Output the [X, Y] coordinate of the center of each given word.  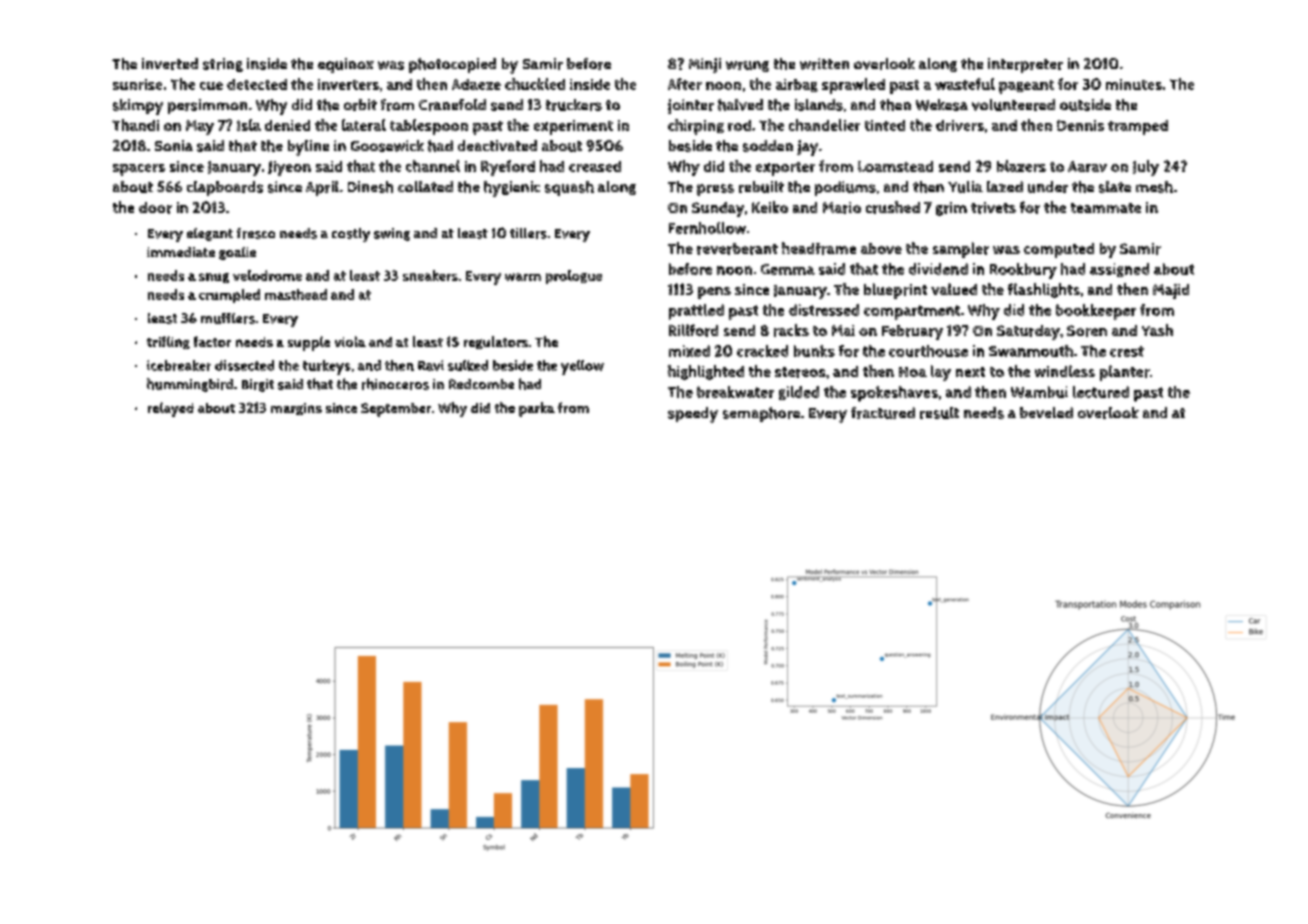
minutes [1134, 84]
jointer [691, 106]
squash [569, 188]
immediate [181, 252]
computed [1059, 250]
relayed [171, 409]
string [223, 65]
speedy [693, 415]
